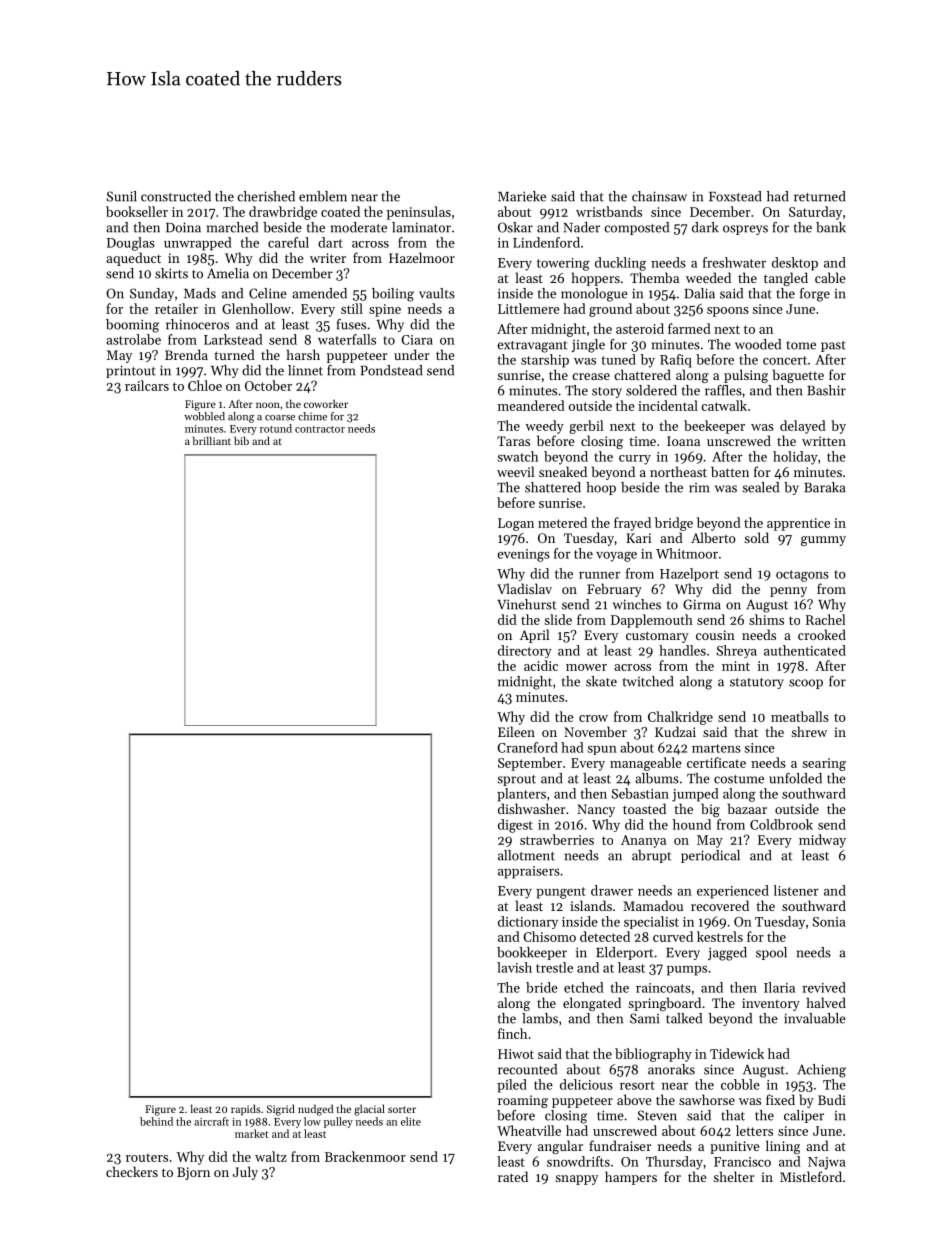 Image resolution: width=952 pixels, height=1233 pixels. Describe the element at coordinates (411, 354) in the screenshot. I see `under` at that location.
